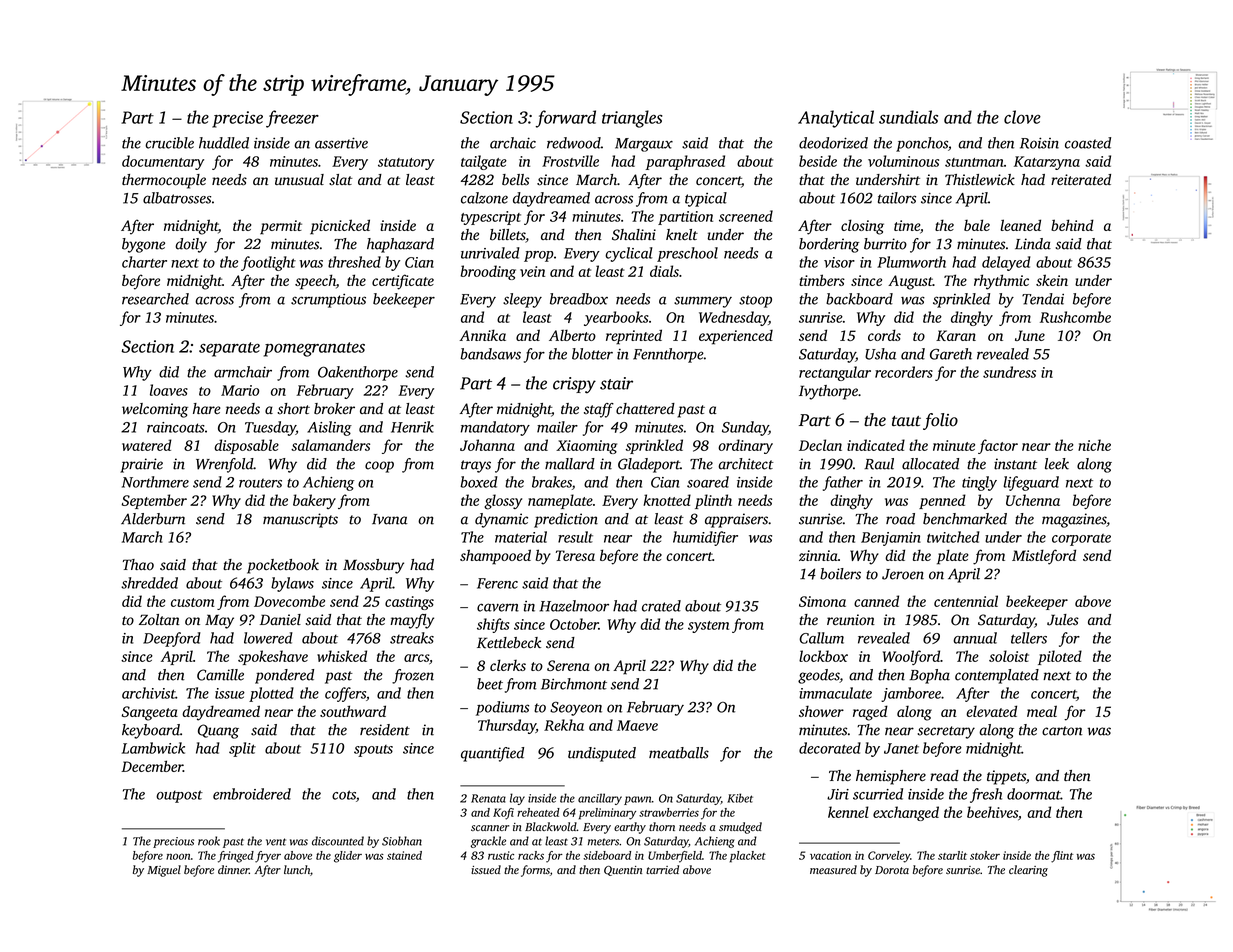  Describe the element at coordinates (748, 857) in the screenshot. I see `placket` at that location.
